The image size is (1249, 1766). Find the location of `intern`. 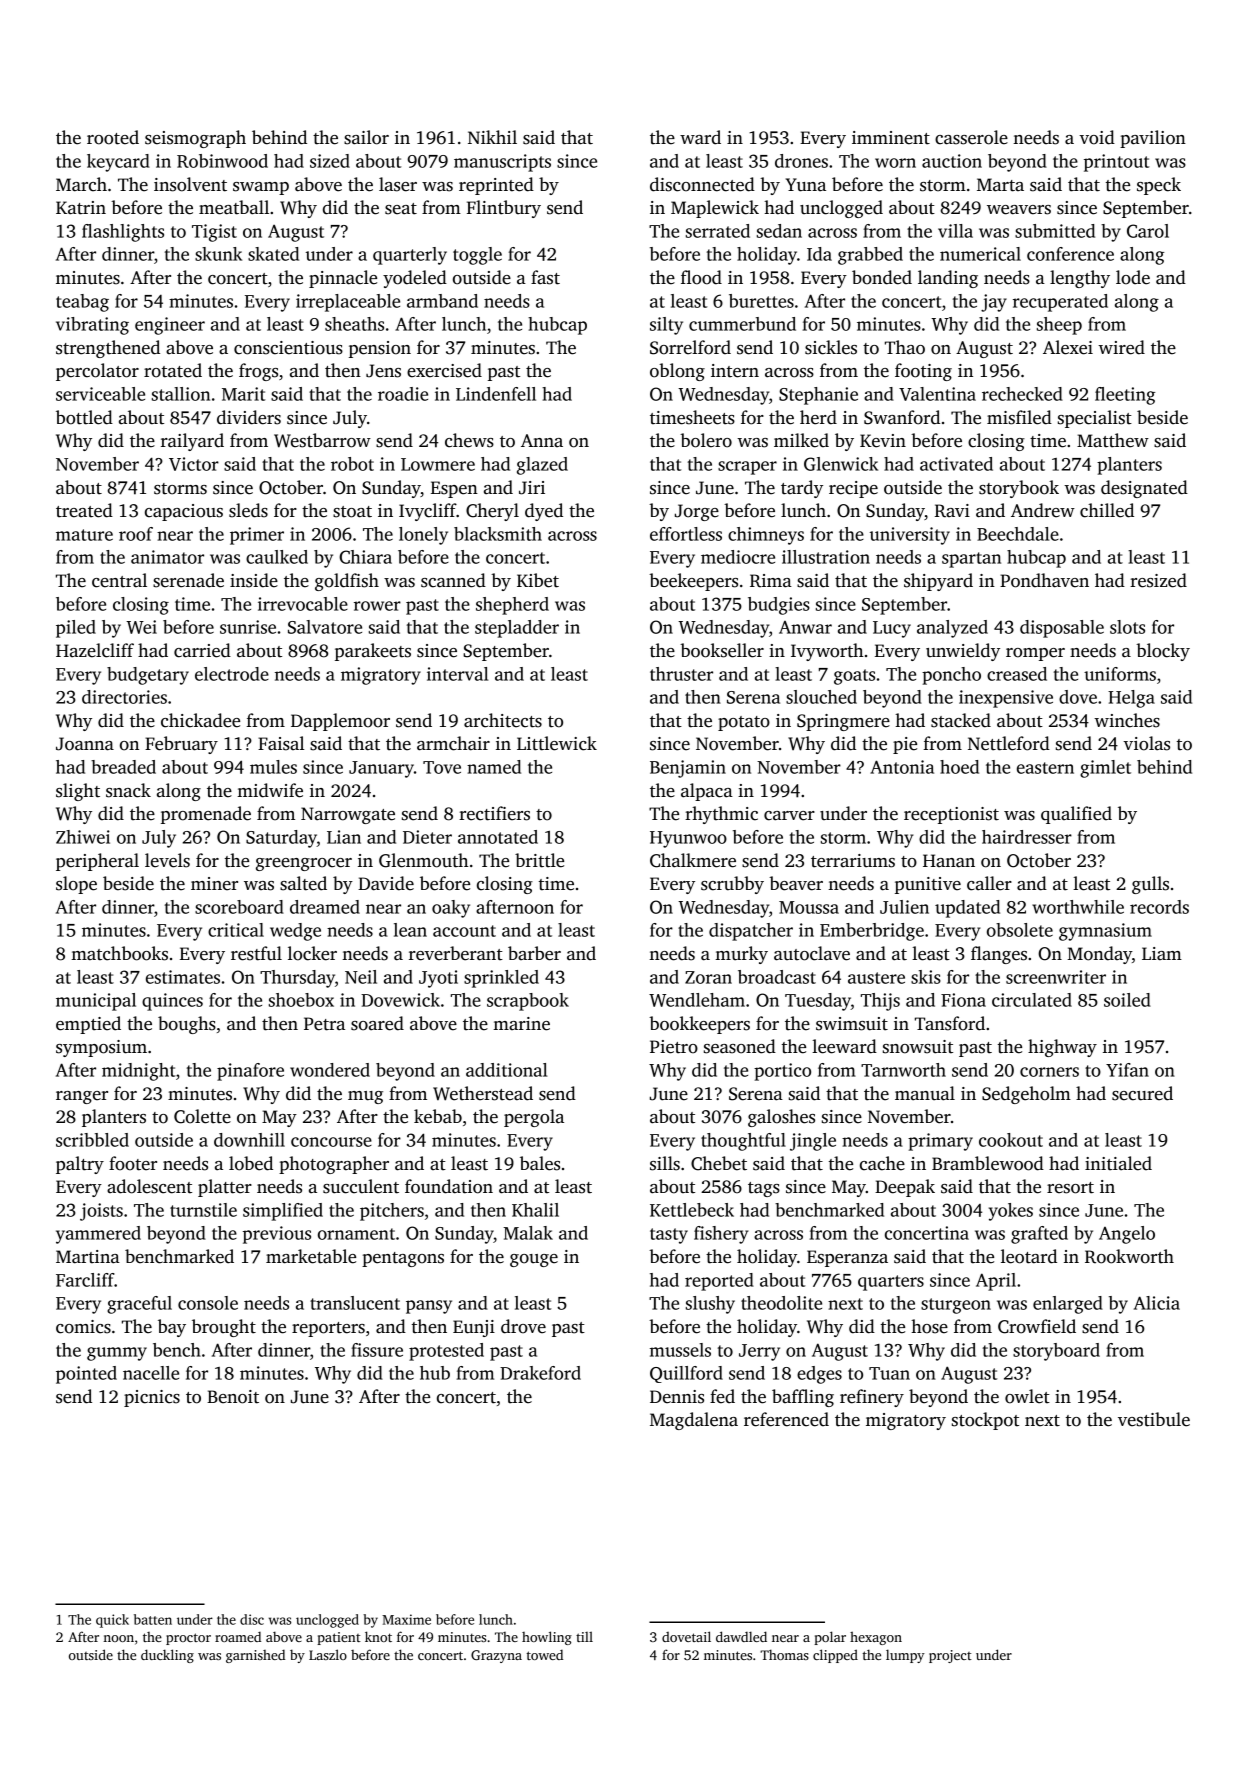

intern is located at coordinates (735, 371).
